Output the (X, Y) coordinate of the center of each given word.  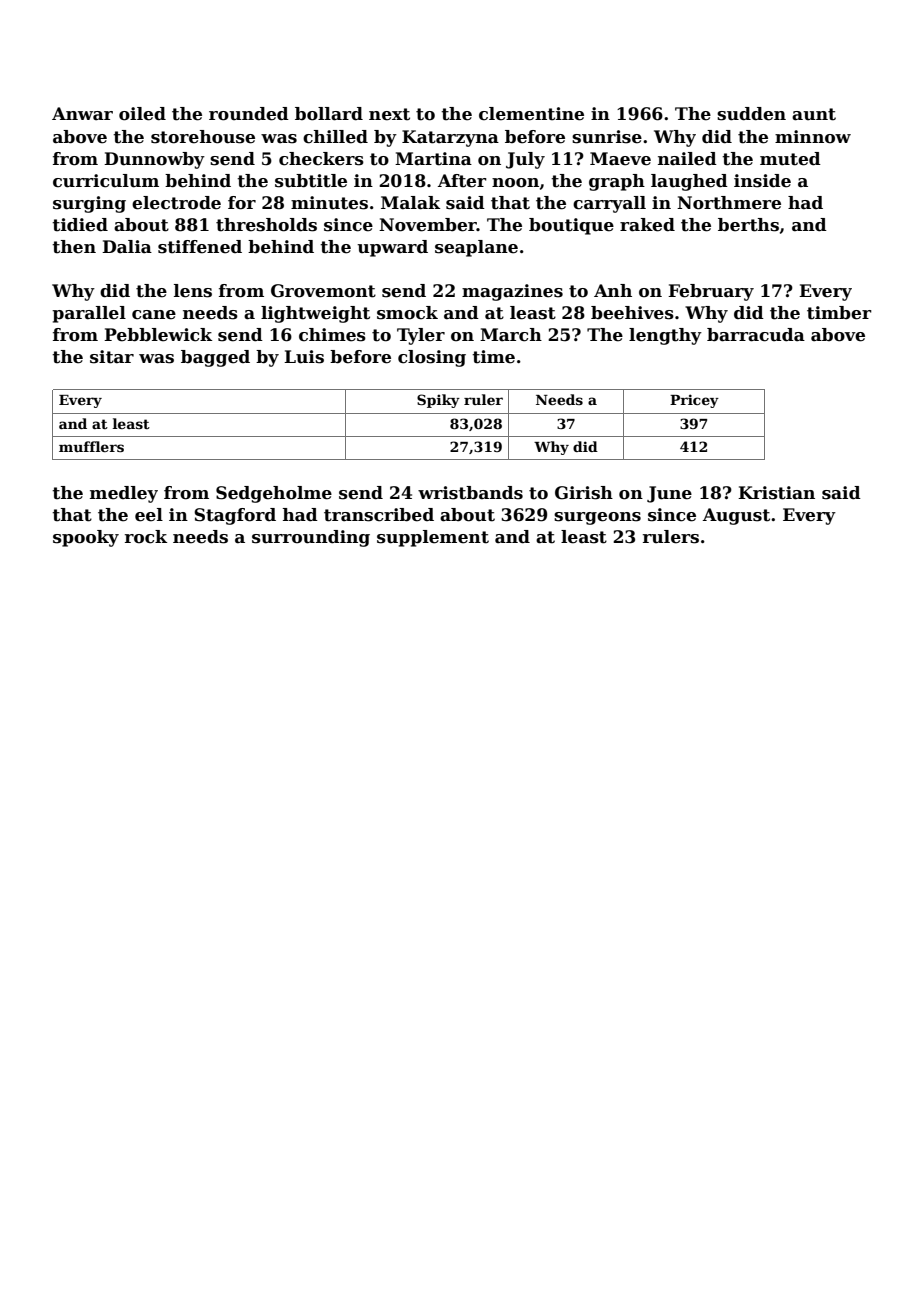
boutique (571, 226)
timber (839, 313)
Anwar (82, 114)
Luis (304, 357)
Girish (584, 493)
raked (647, 225)
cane (154, 315)
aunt (814, 114)
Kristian (776, 493)
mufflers (91, 446)
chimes (332, 335)
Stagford (235, 516)
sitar (112, 357)
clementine (531, 114)
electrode (176, 203)
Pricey (694, 401)
